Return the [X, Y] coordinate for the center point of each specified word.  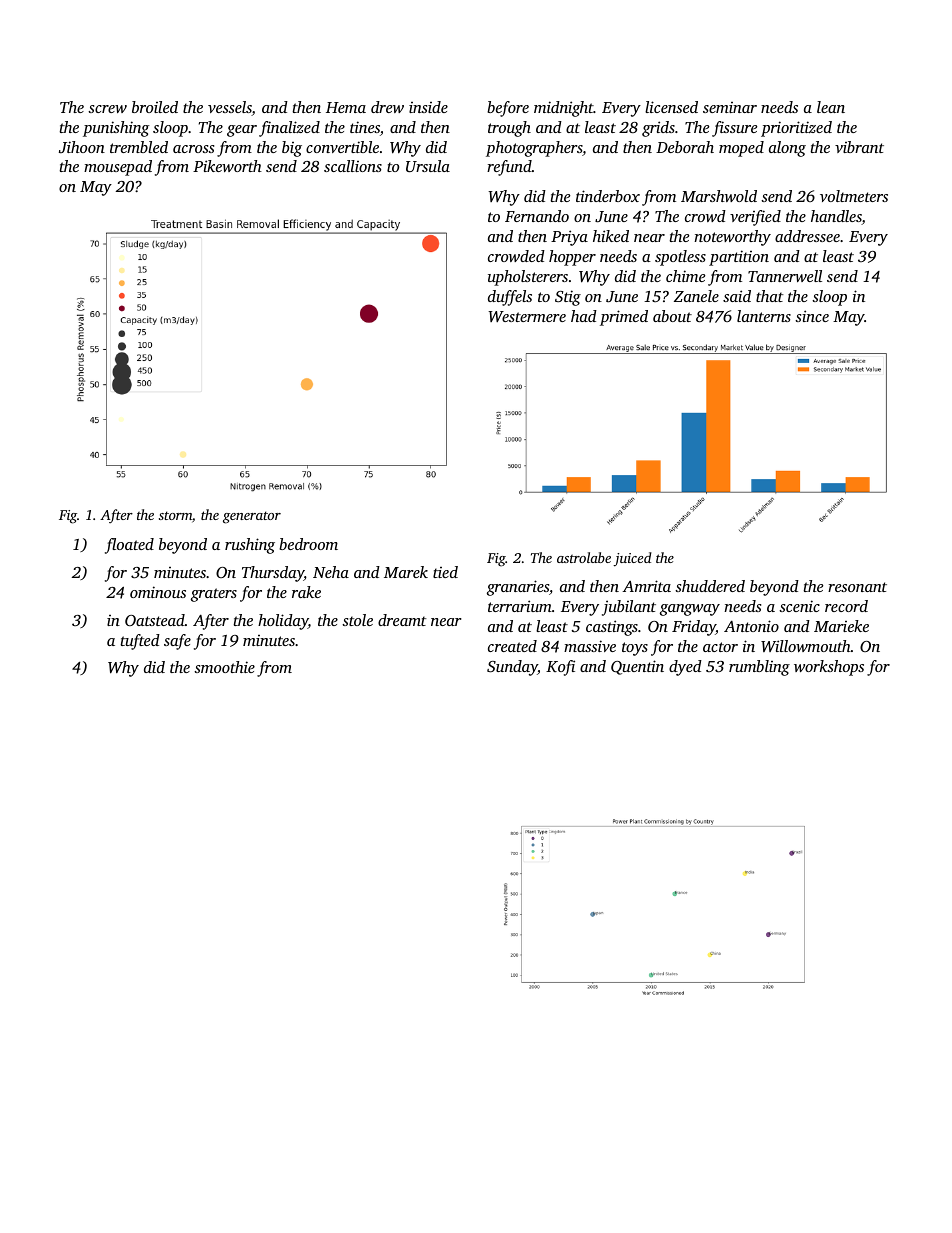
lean [831, 107]
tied [445, 572]
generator [252, 517]
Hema [346, 107]
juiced [632, 559]
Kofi [560, 668]
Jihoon [82, 147]
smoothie [224, 667]
